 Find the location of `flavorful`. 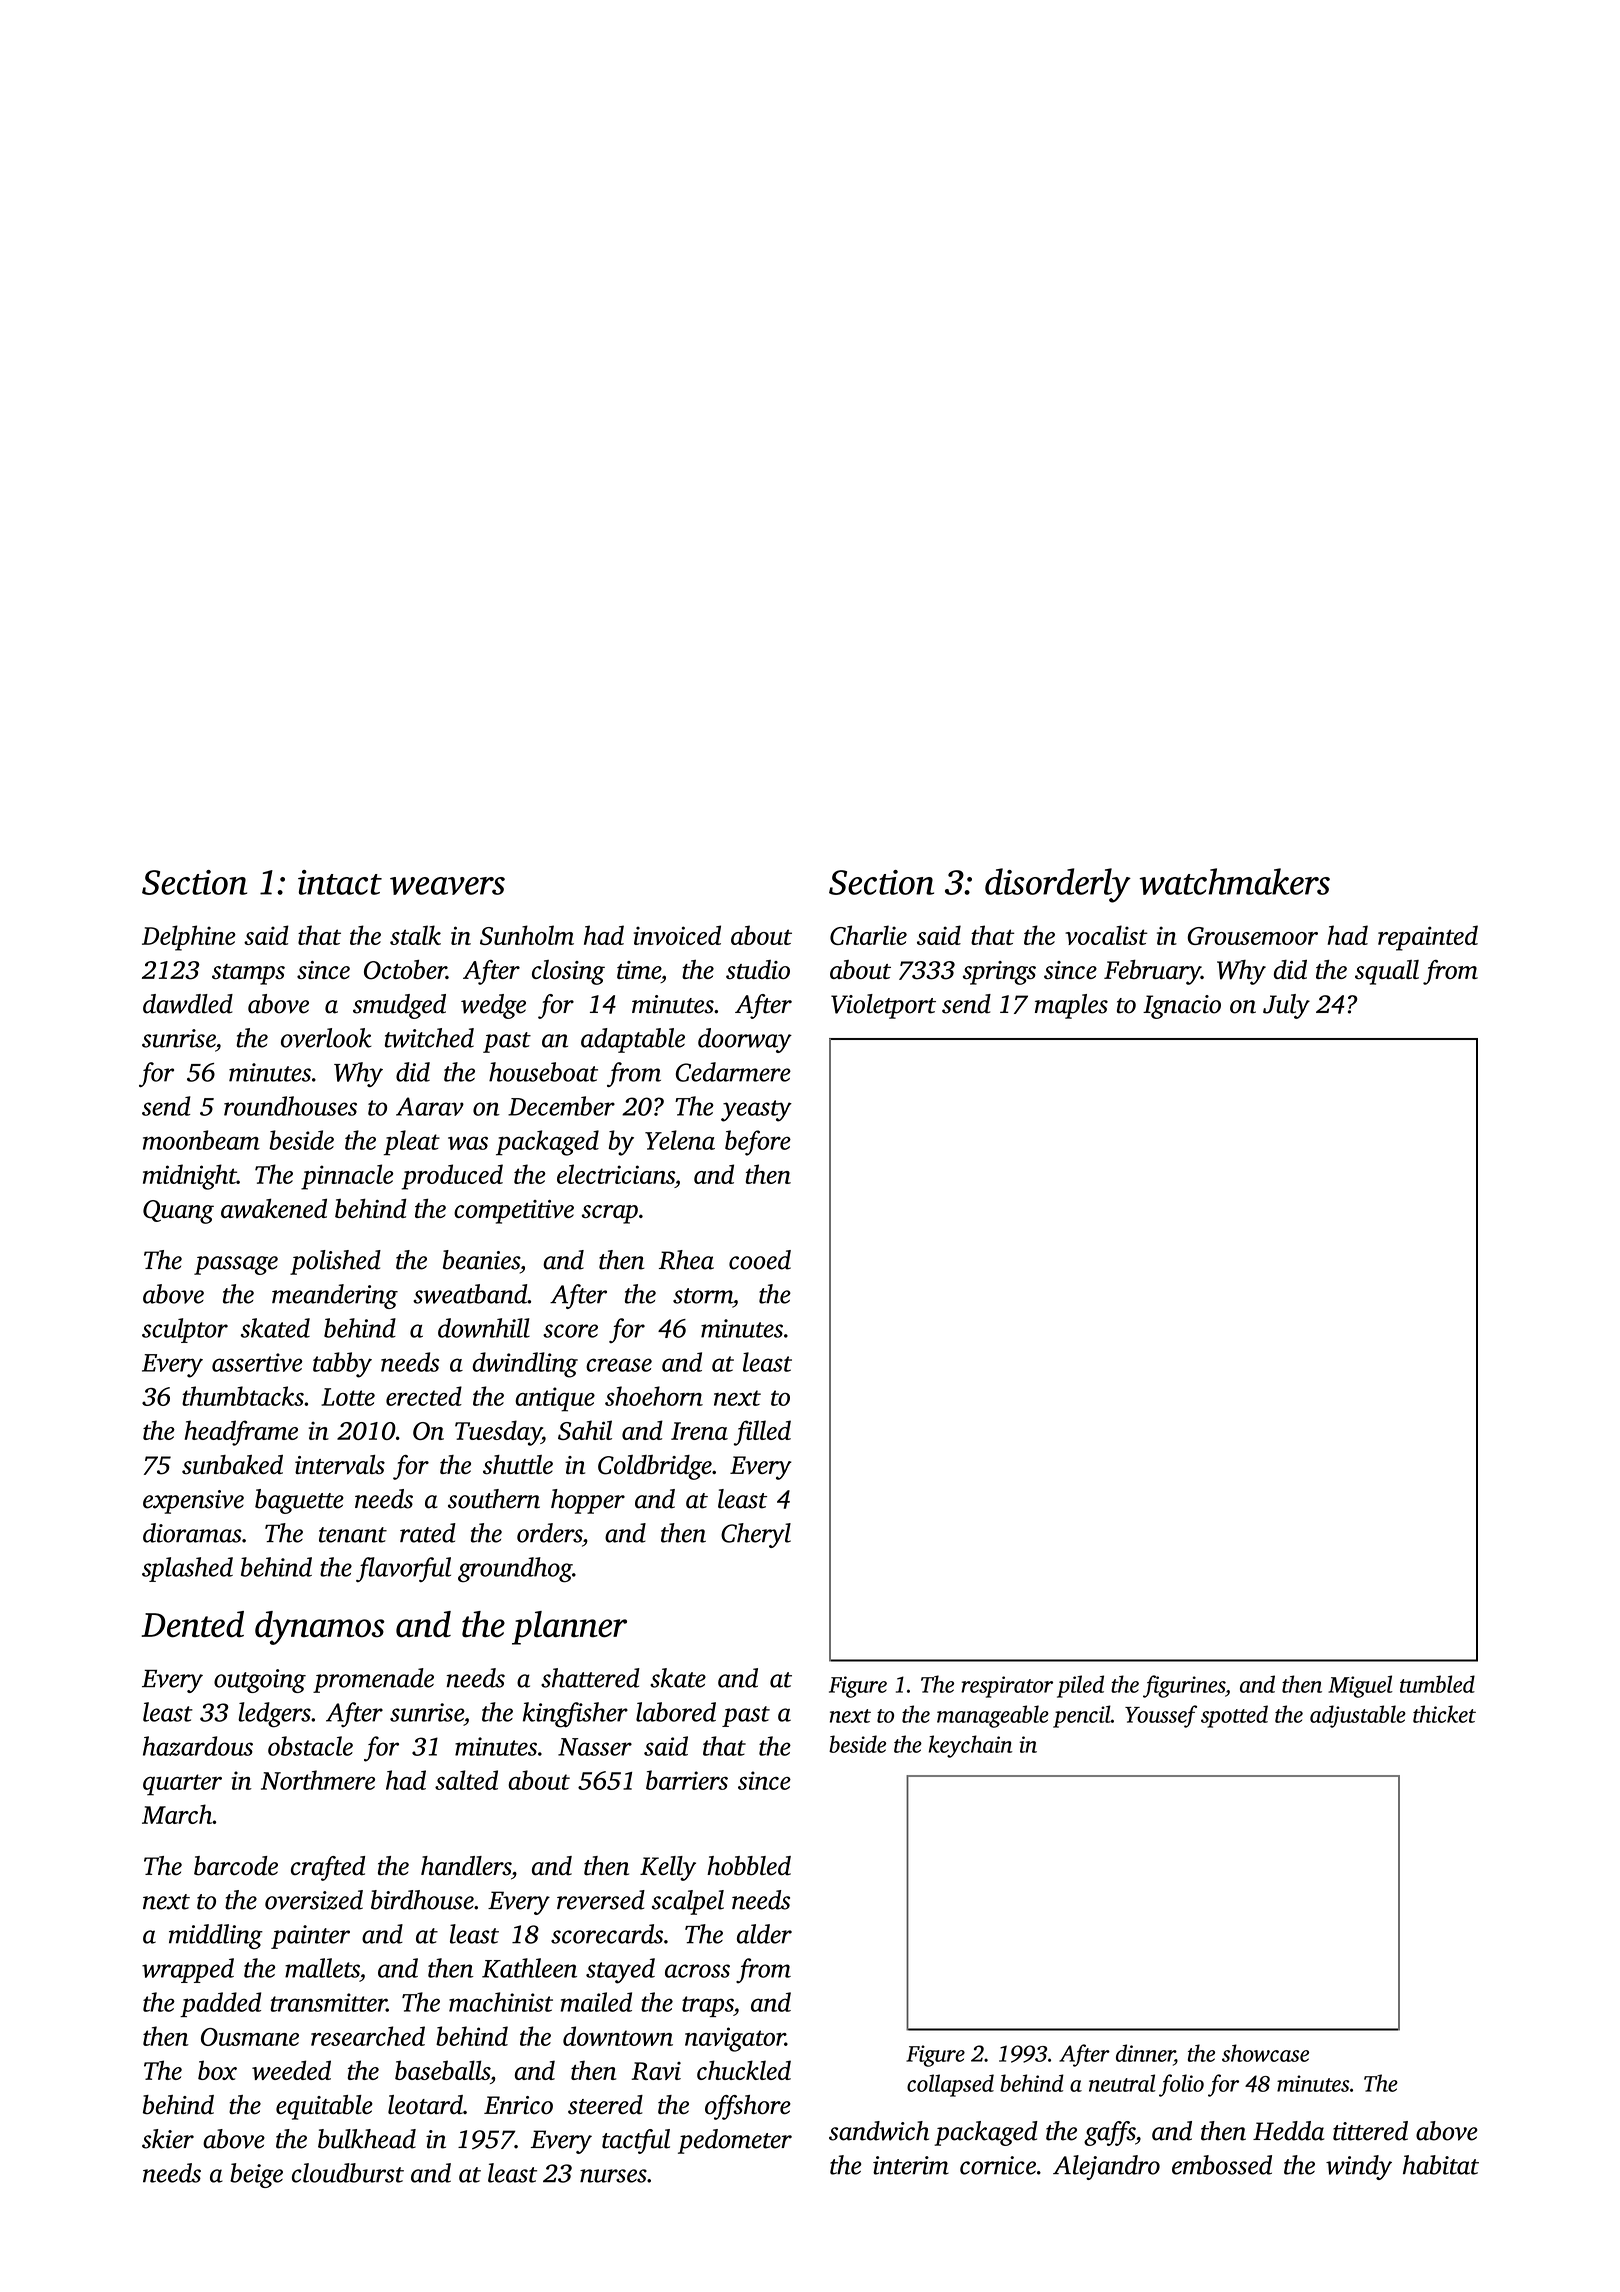

flavorful is located at coordinates (403, 1569).
